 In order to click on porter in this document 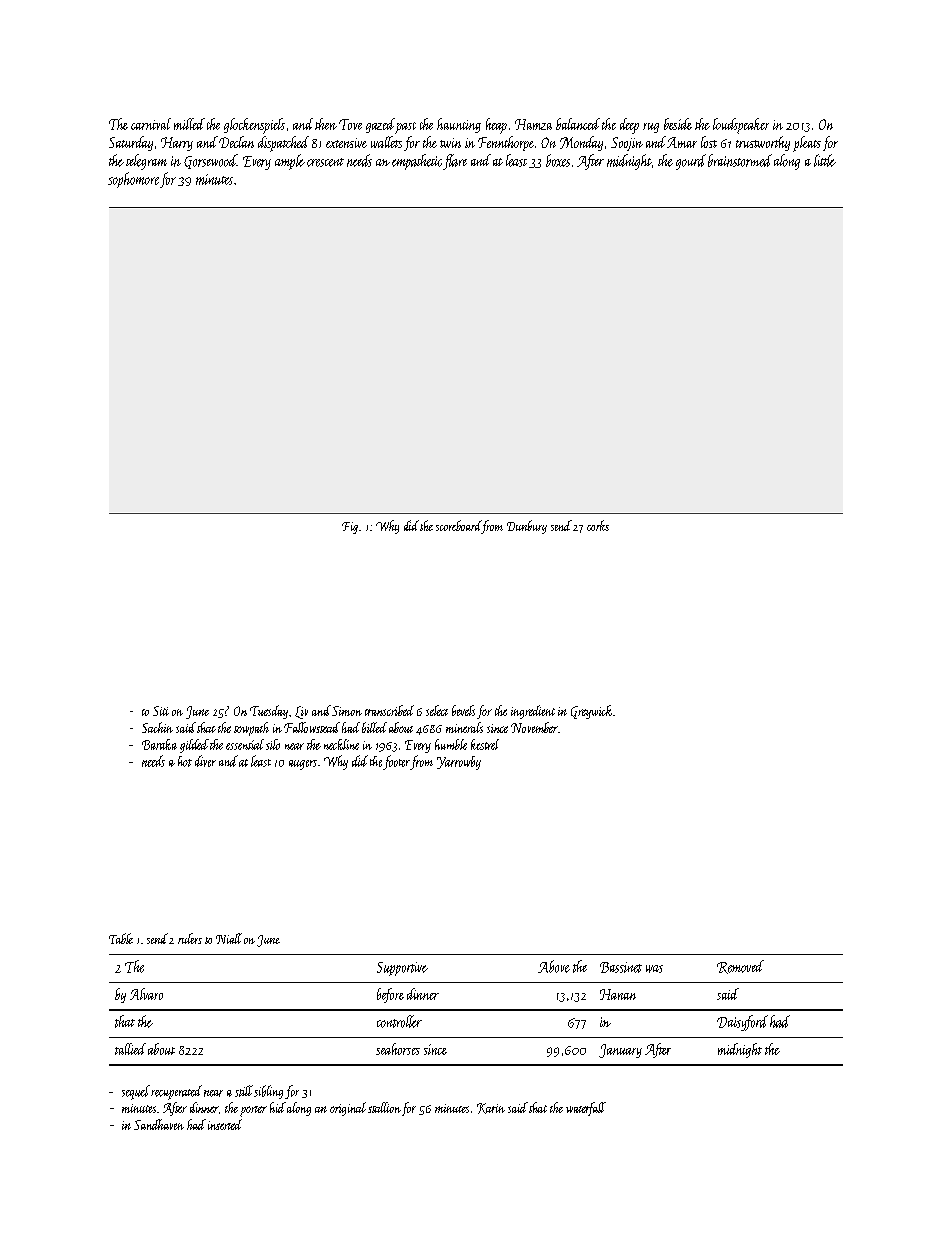, I will do `click(253, 1111)`.
